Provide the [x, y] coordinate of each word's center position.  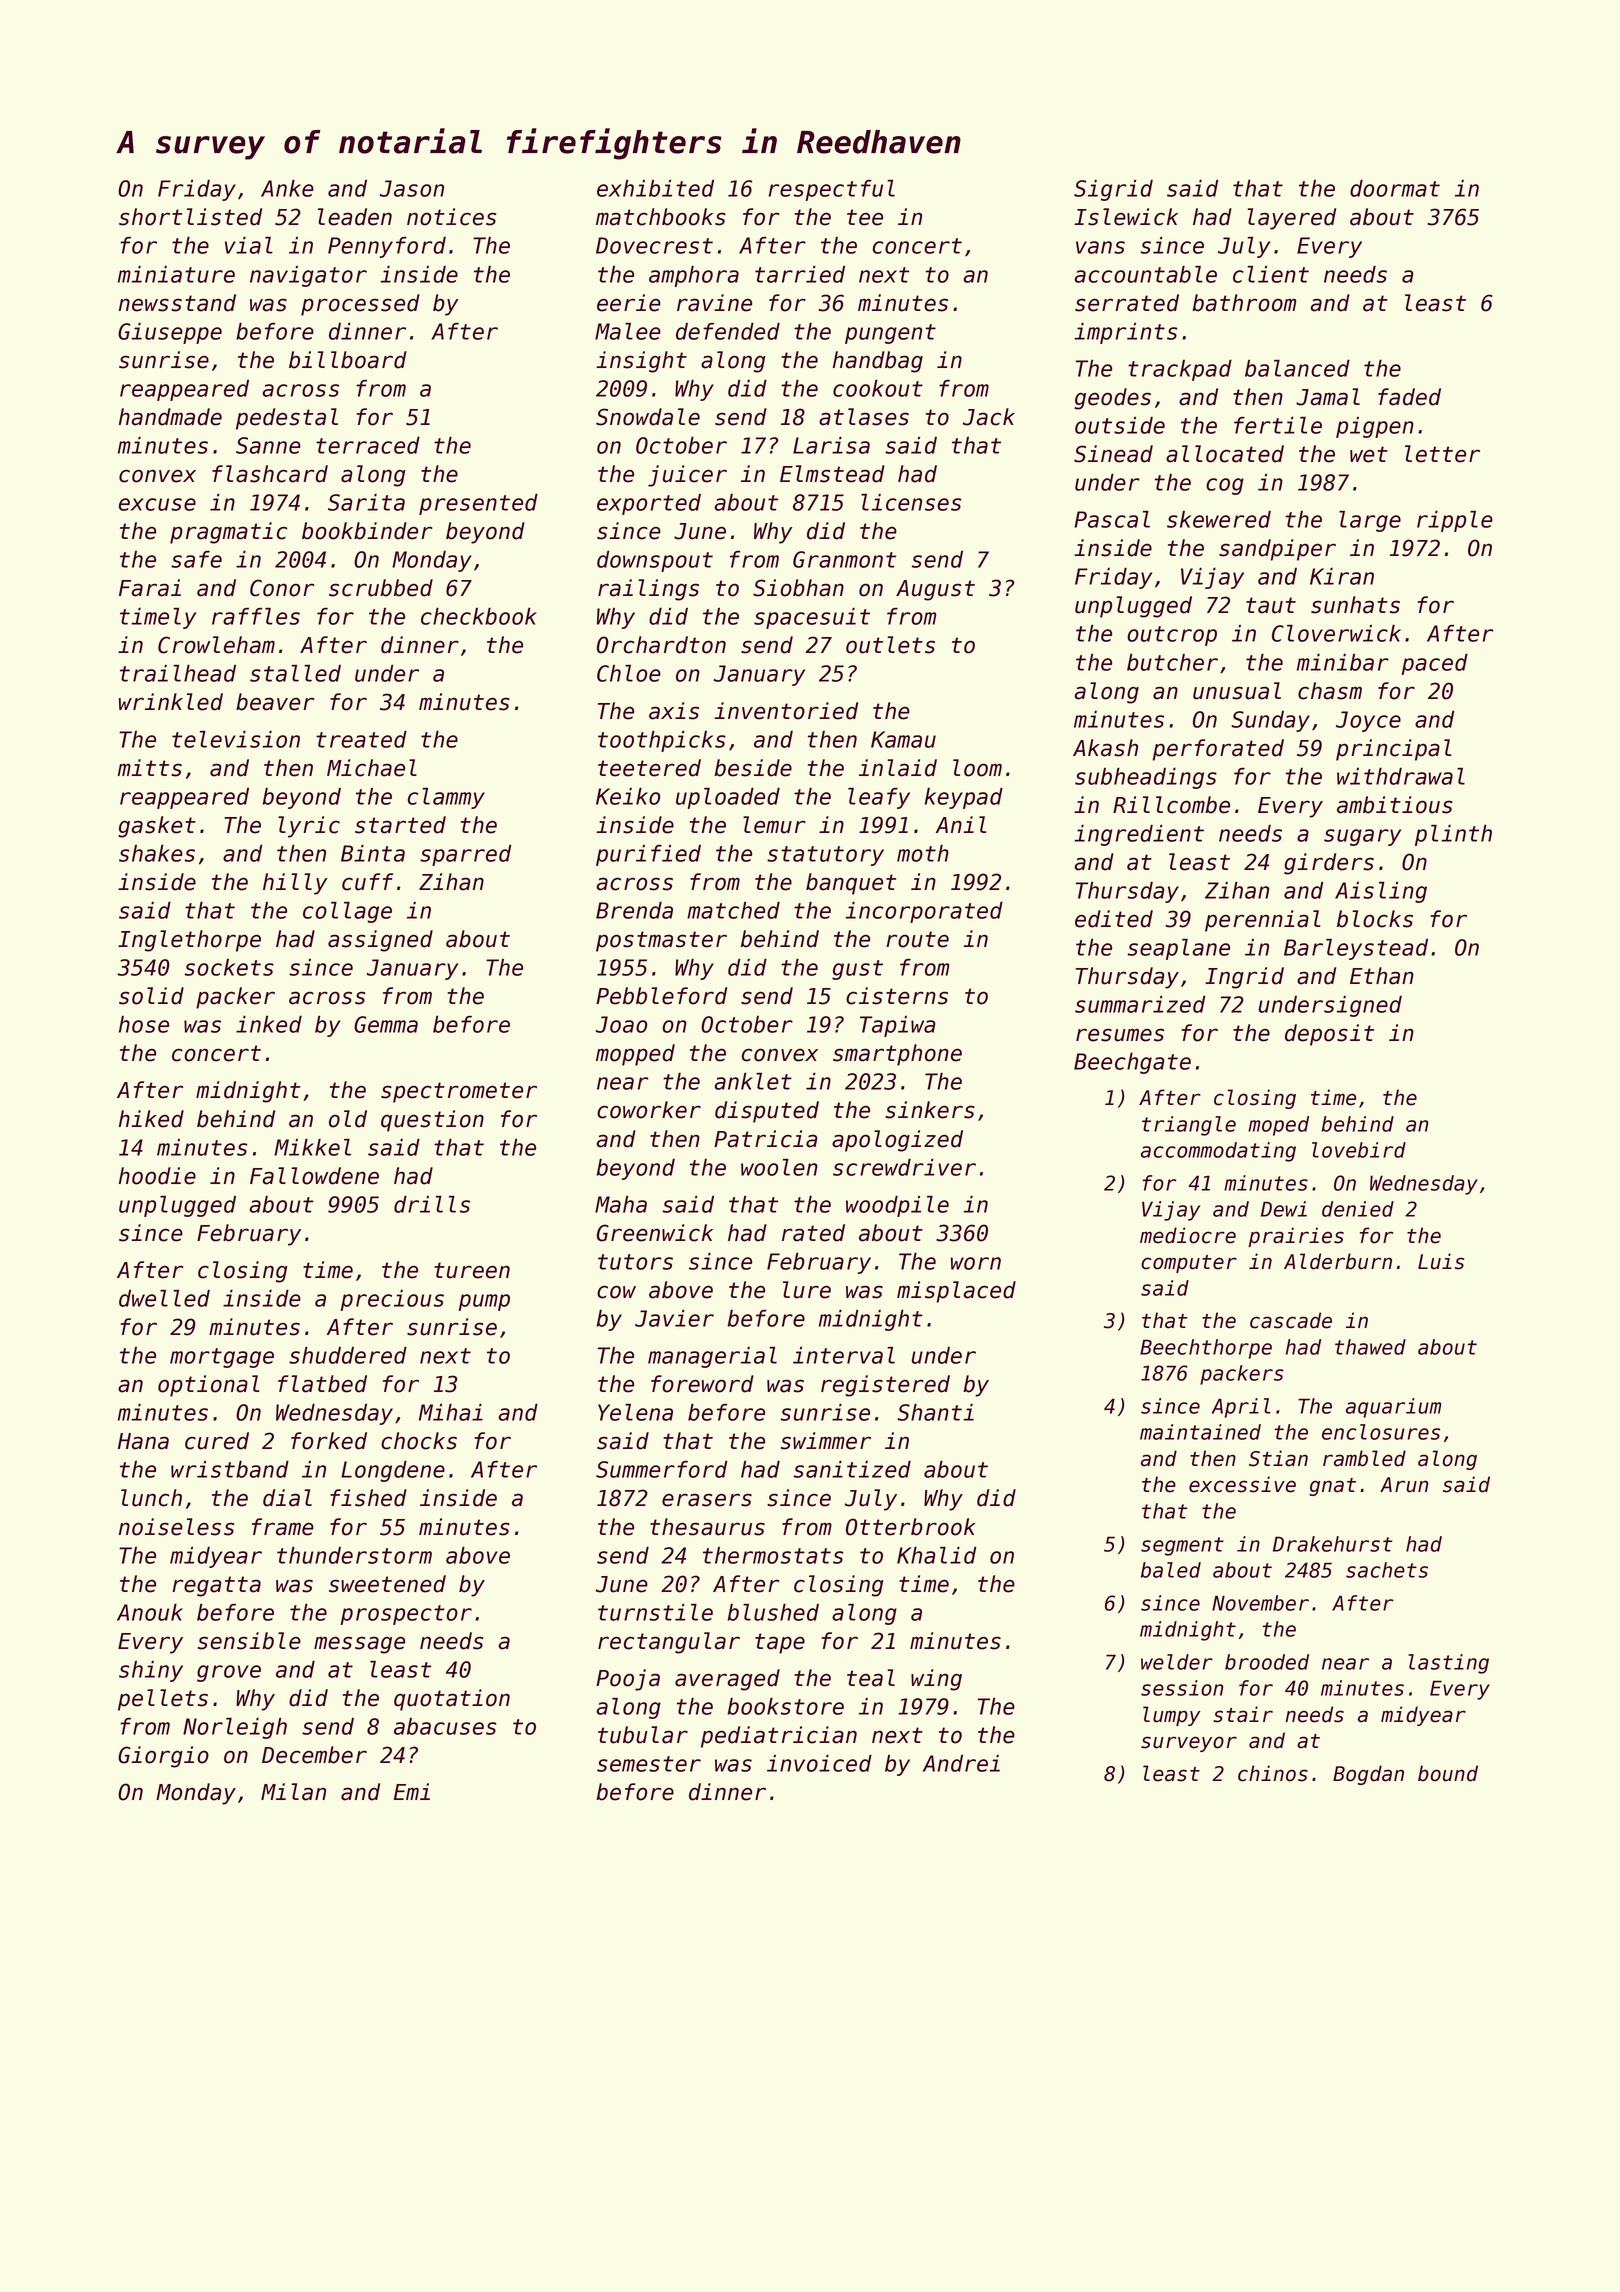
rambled [1364, 1458]
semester [649, 1764]
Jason [412, 188]
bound [1448, 1773]
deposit [1329, 1035]
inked [269, 1024]
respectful [831, 190]
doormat [1395, 188]
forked [329, 1441]
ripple [1455, 521]
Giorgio [163, 1757]
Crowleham [216, 645]
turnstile [655, 1612]
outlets [890, 645]
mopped [635, 1055]
